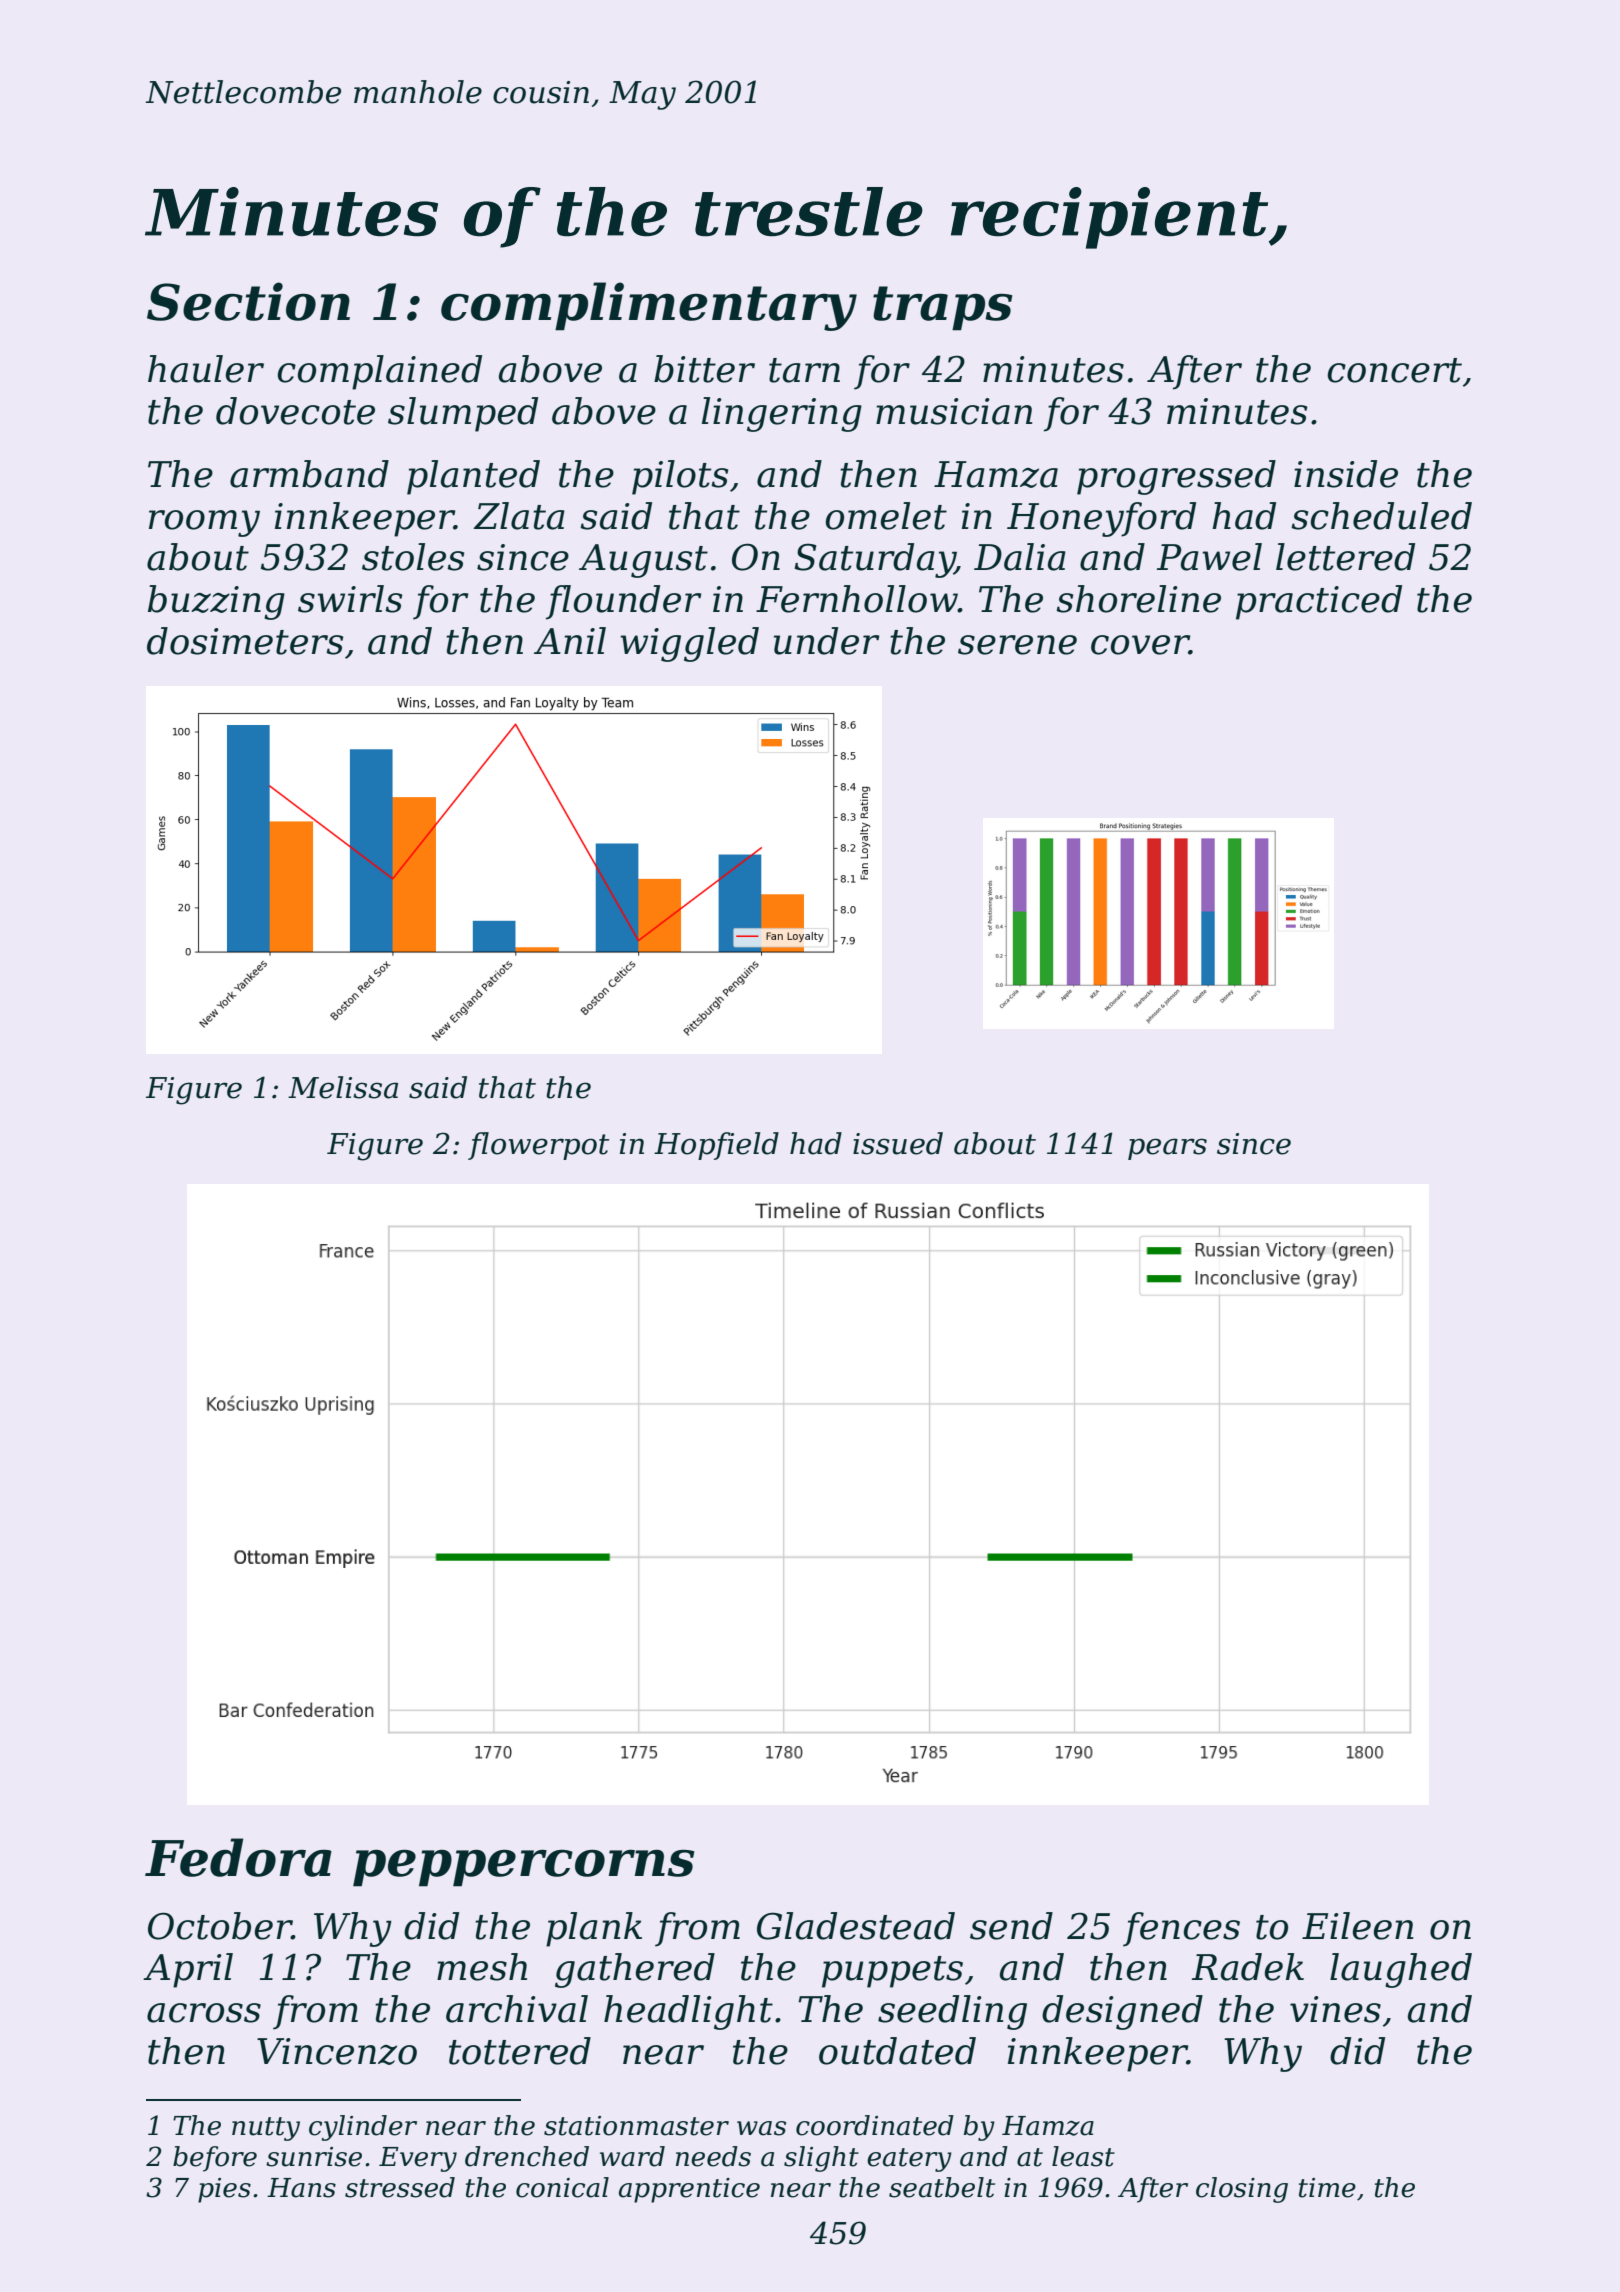 This document has width=1620, height=2292. I want to click on Melissa, so click(343, 1087).
